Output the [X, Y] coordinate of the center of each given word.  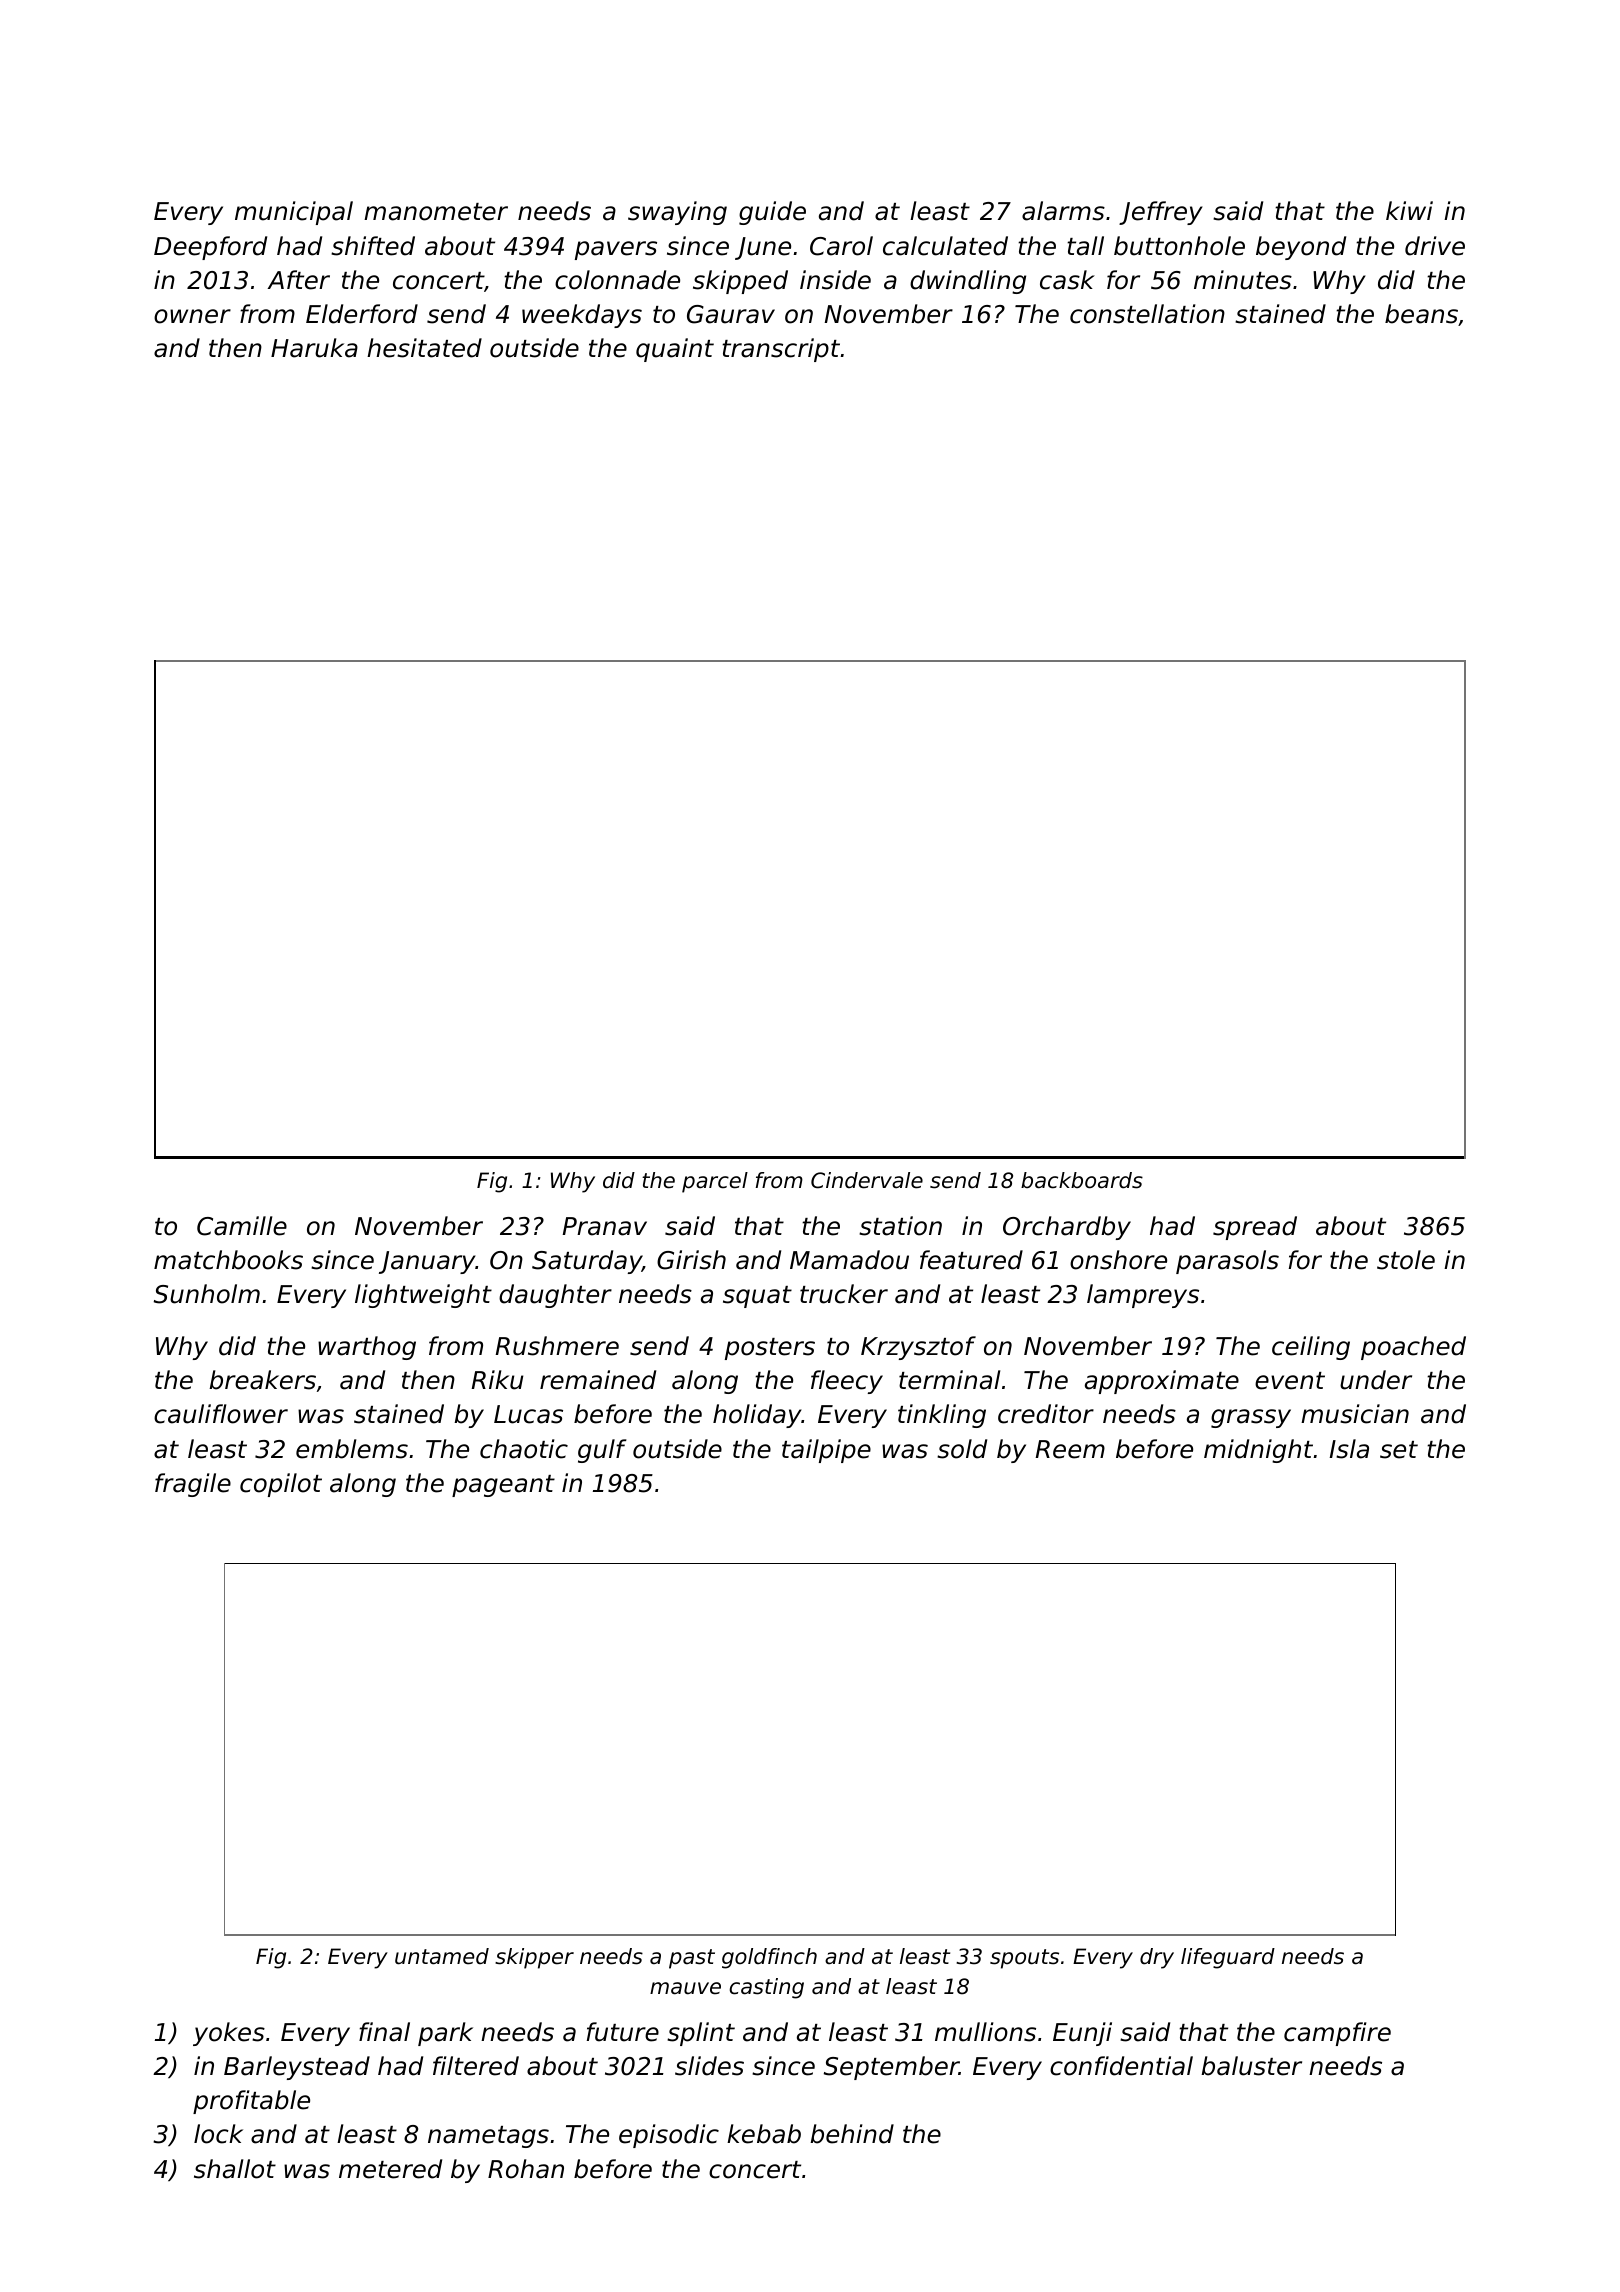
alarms [1063, 211]
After [298, 280]
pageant [503, 1486]
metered [390, 2169]
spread [1255, 1228]
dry [1157, 1958]
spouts [1024, 1959]
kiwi [1409, 210]
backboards [1082, 1180]
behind [852, 2134]
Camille [242, 1226]
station [900, 1226]
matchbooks [228, 1260]
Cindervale [867, 1180]
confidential [1121, 2066]
